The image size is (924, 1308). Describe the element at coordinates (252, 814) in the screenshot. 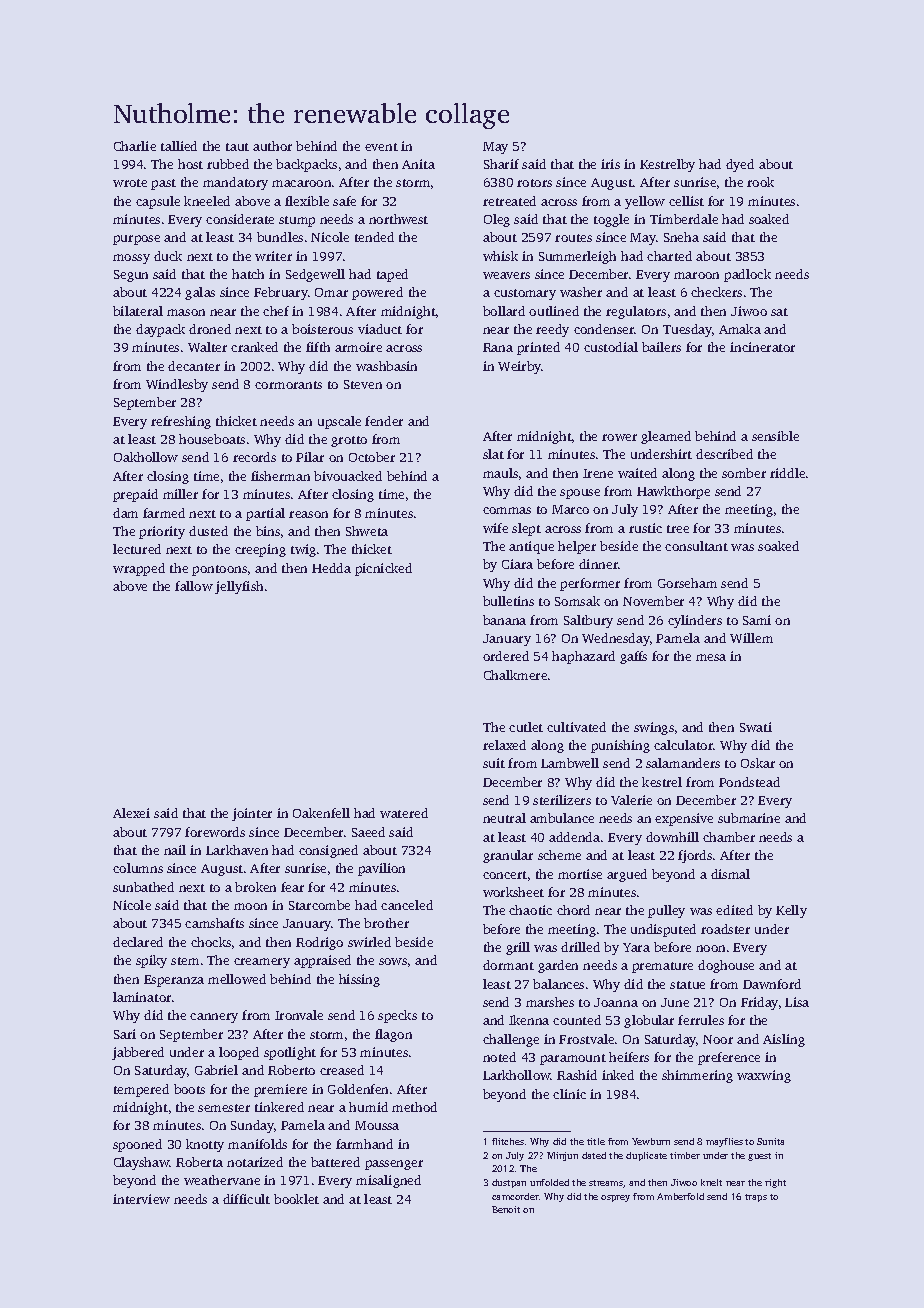

I see `jointer` at that location.
